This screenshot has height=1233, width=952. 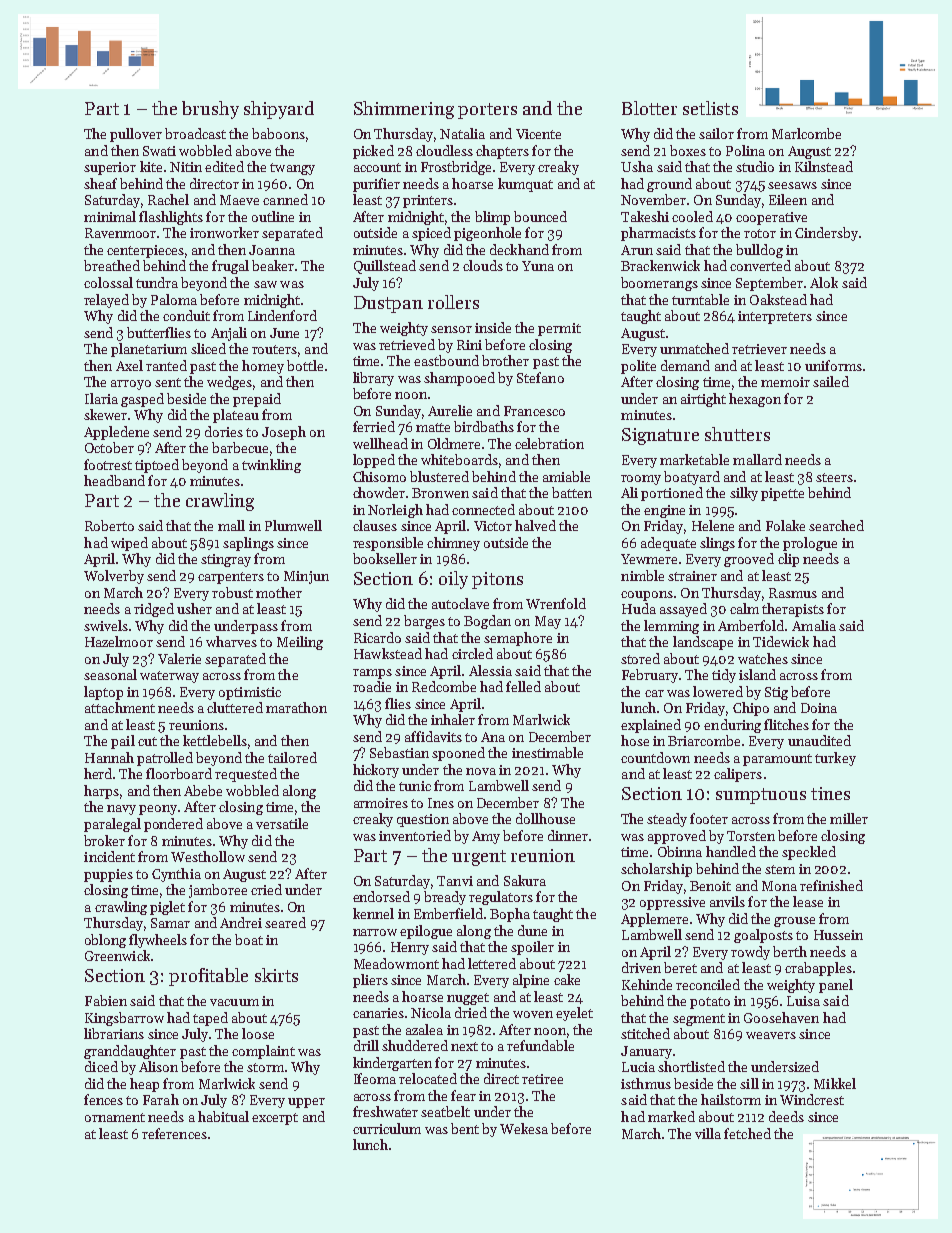 What do you see at coordinates (129, 365) in the screenshot?
I see `Axel` at bounding box center [129, 365].
